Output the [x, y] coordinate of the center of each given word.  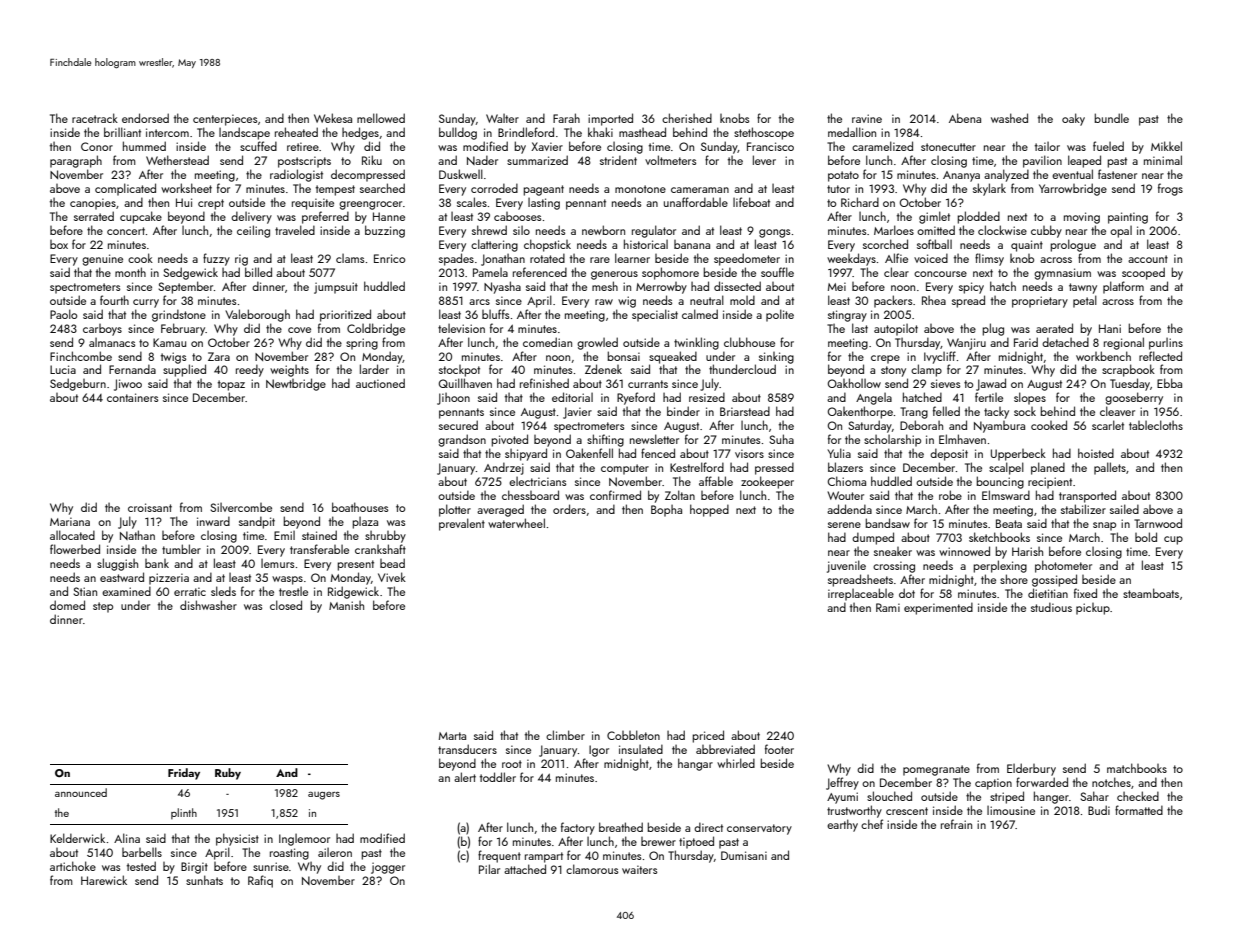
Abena [965, 118]
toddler [498, 777]
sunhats [204, 880]
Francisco [770, 146]
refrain [956, 824]
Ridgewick [353, 592]
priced [708, 736]
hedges [360, 133]
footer [779, 749]
